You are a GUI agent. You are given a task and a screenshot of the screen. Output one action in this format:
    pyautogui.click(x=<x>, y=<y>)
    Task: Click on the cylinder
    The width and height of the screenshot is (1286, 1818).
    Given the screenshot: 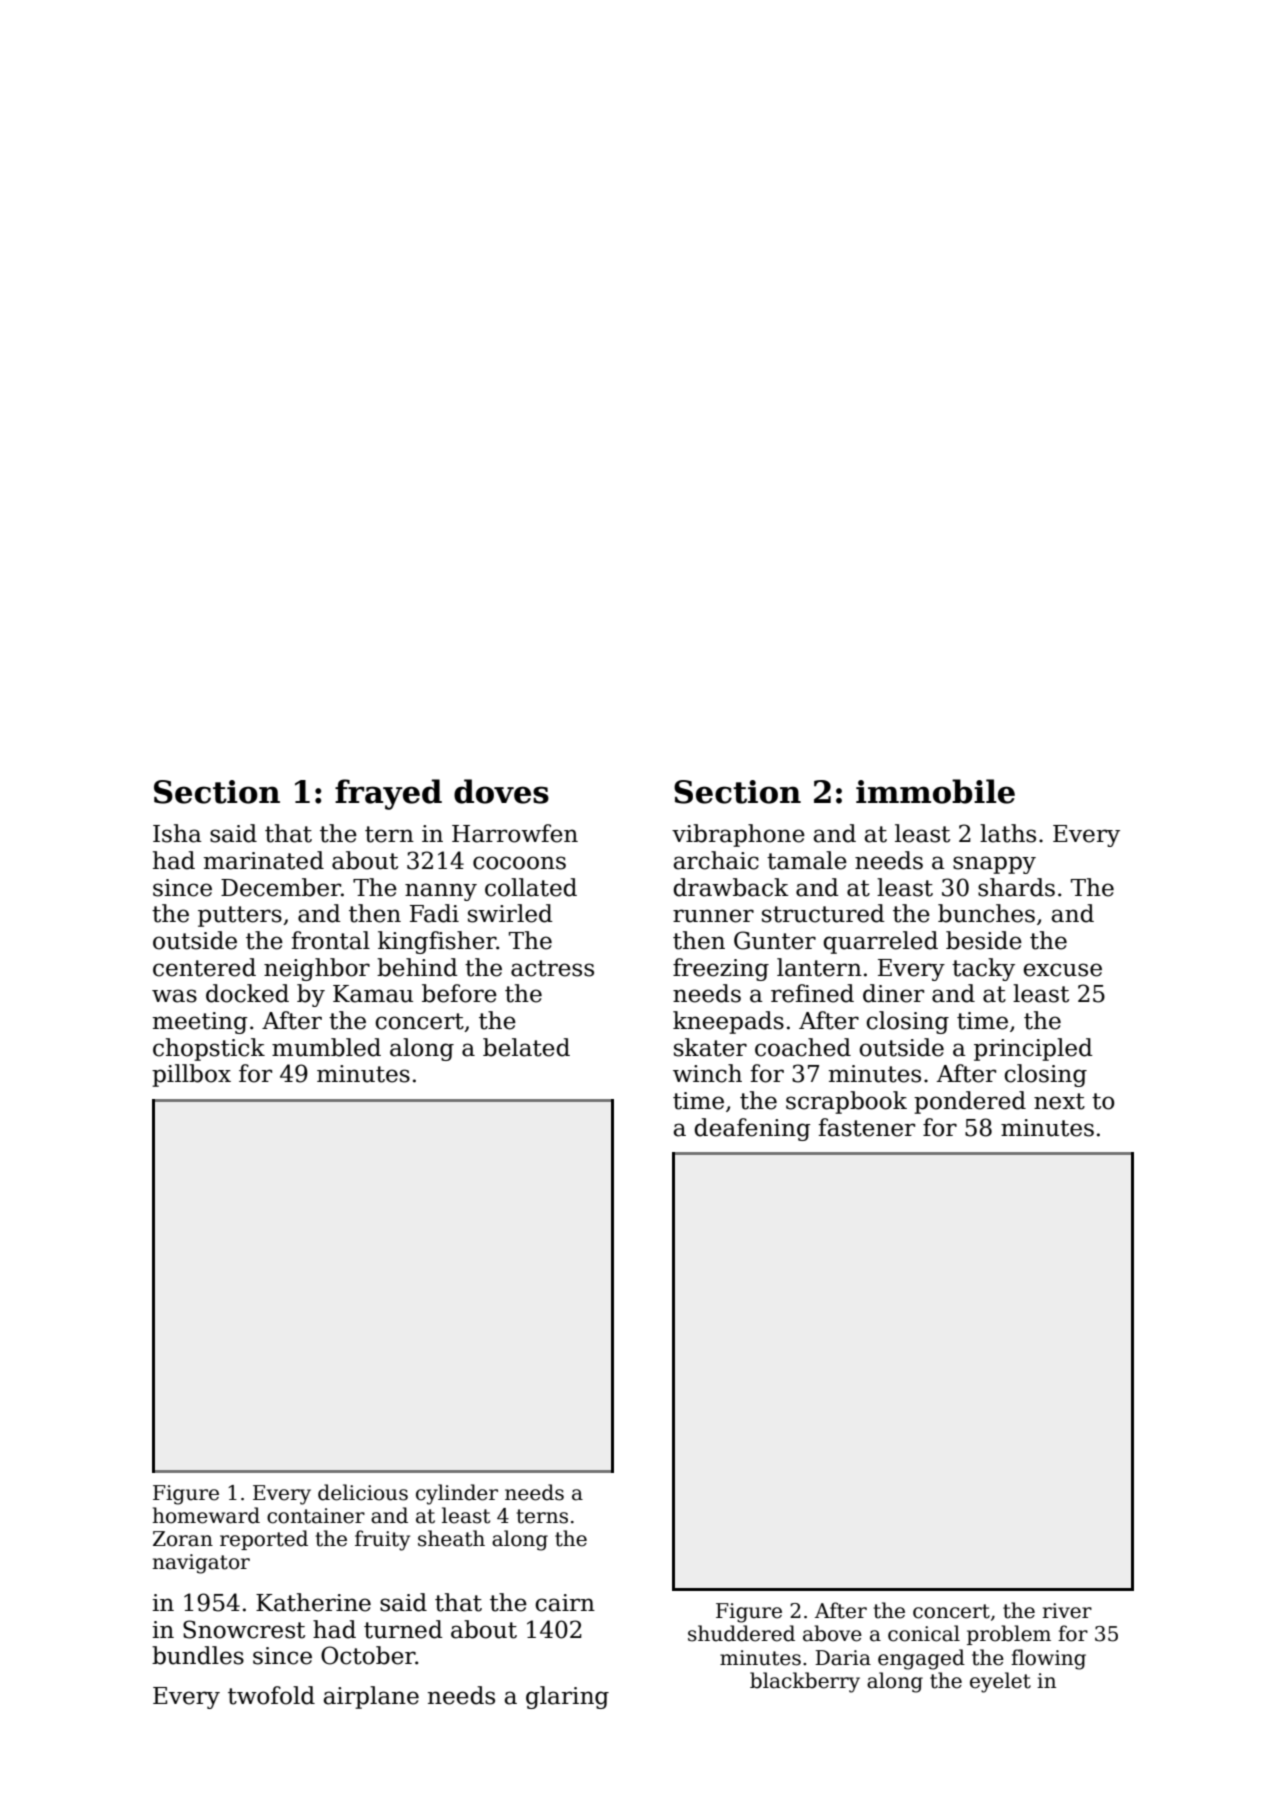 What is the action you would take?
    pyautogui.click(x=457, y=1494)
